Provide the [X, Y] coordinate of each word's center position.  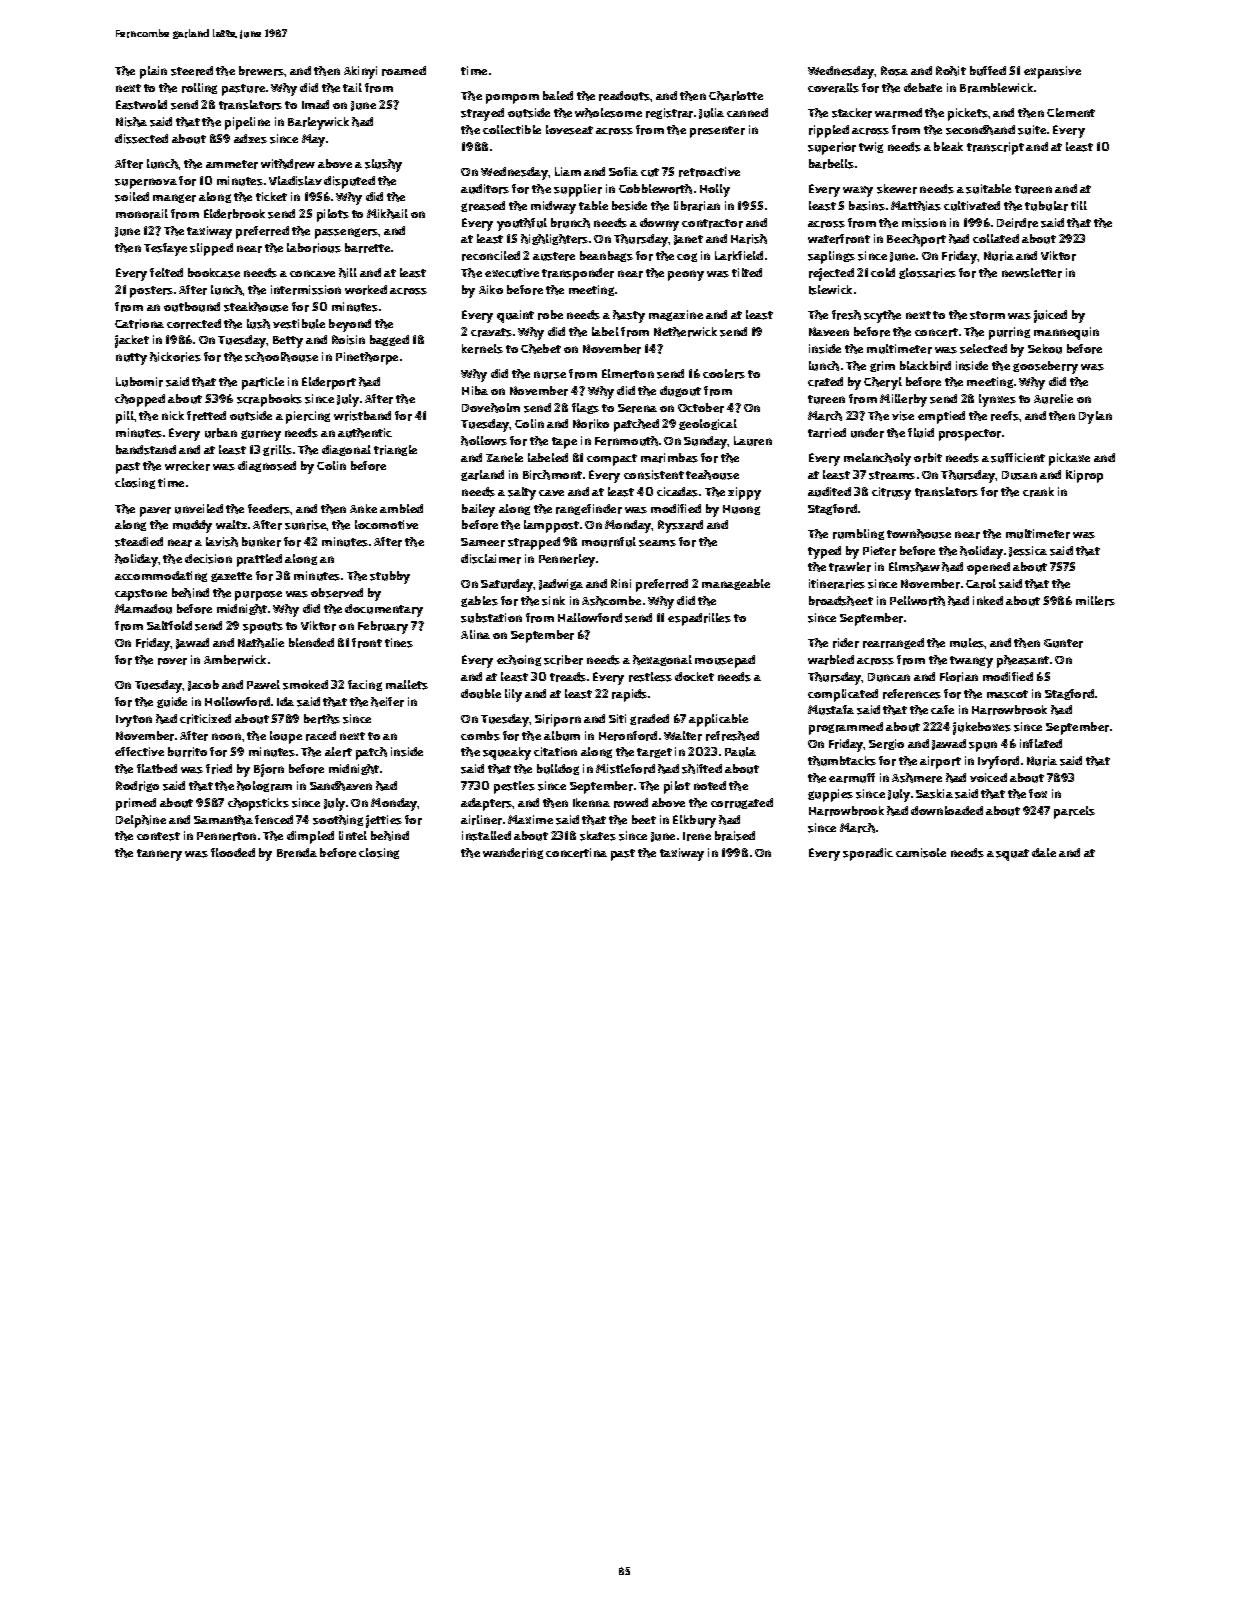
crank [1038, 492]
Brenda [297, 853]
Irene [697, 836]
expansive [1052, 72]
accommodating [161, 576]
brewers [262, 71]
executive [512, 273]
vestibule [299, 324]
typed [824, 552]
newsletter [1032, 273]
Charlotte [736, 96]
